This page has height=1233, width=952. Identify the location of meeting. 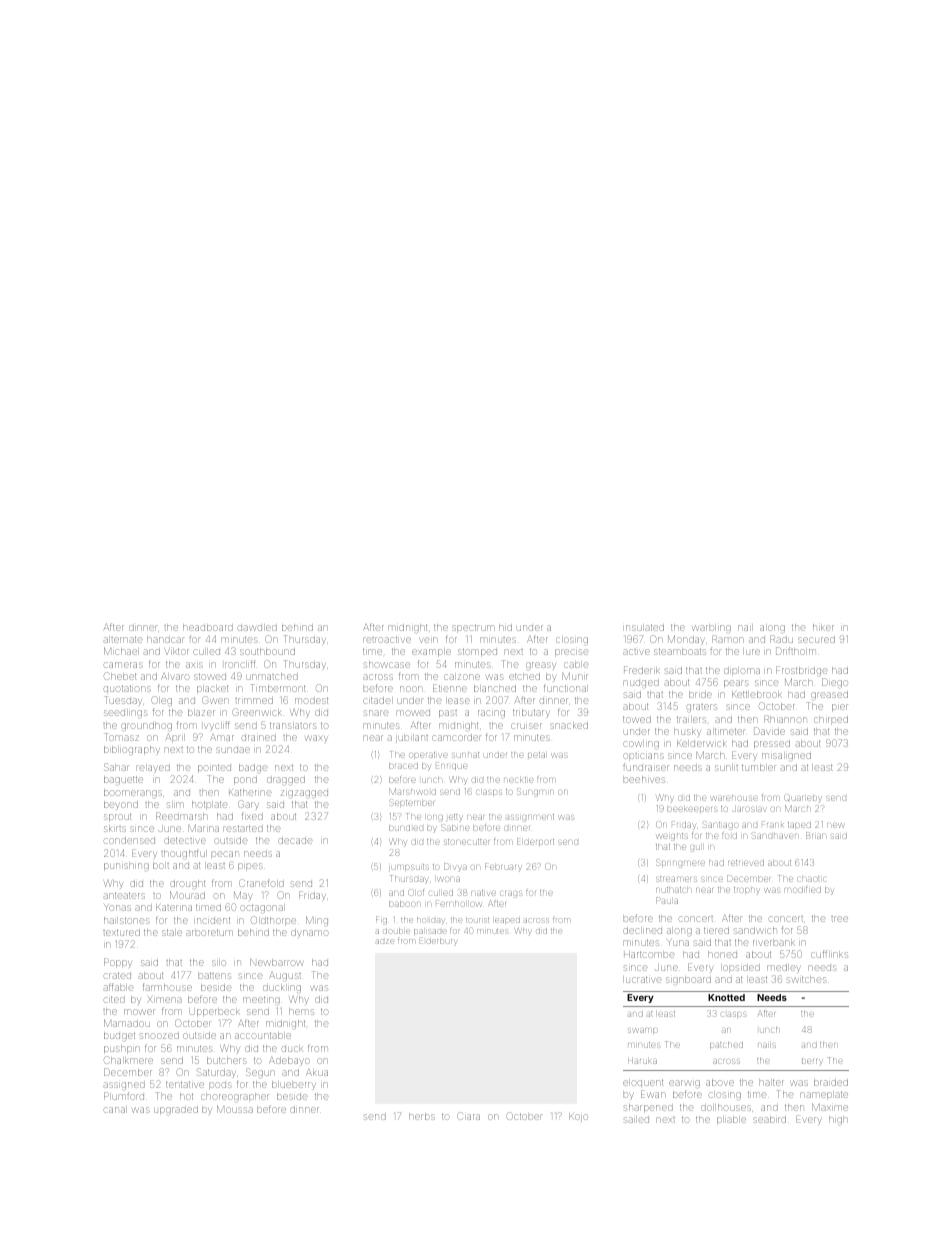
(261, 1000).
